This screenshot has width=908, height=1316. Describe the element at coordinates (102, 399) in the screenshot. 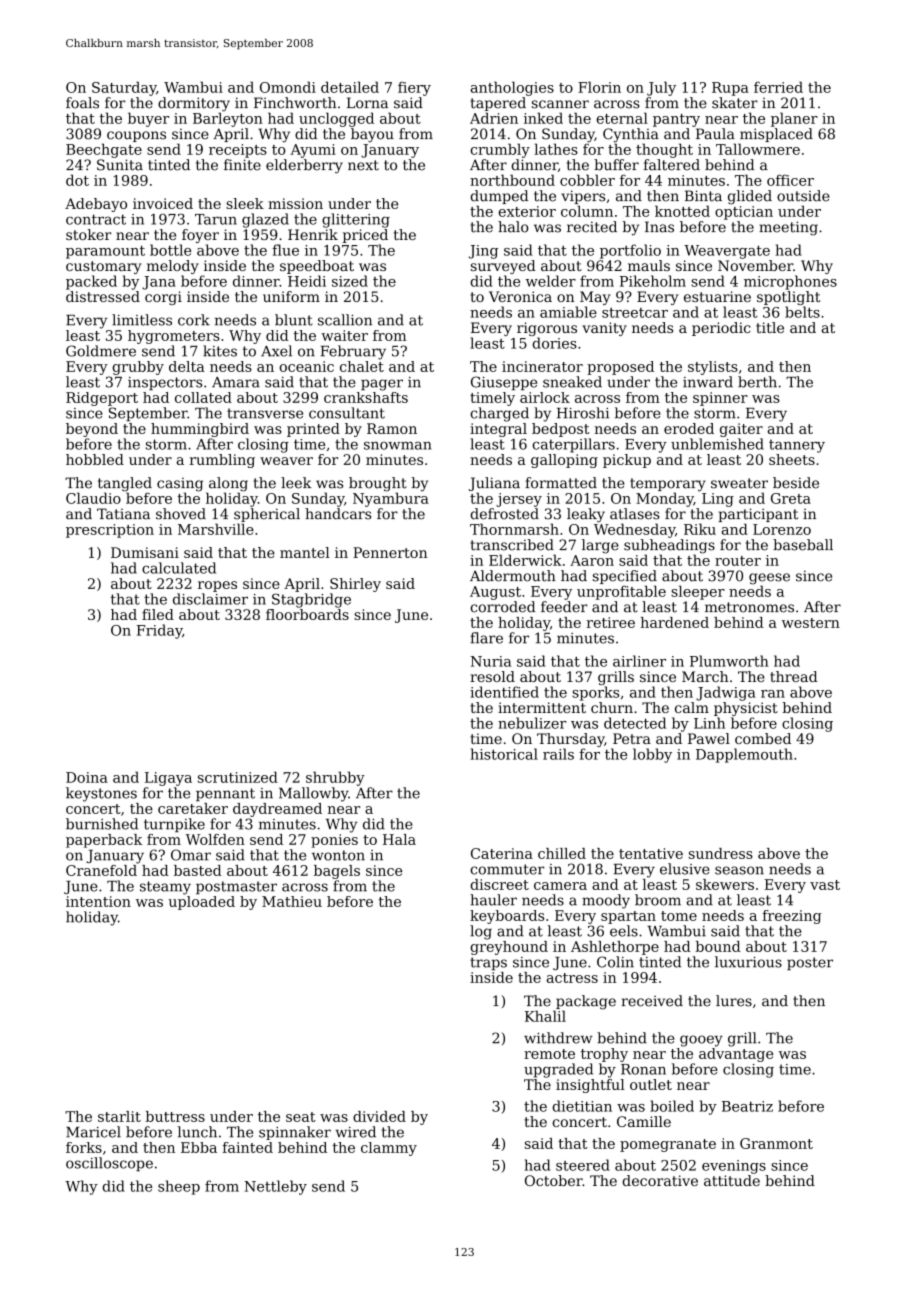

I see `Ridgeport` at that location.
